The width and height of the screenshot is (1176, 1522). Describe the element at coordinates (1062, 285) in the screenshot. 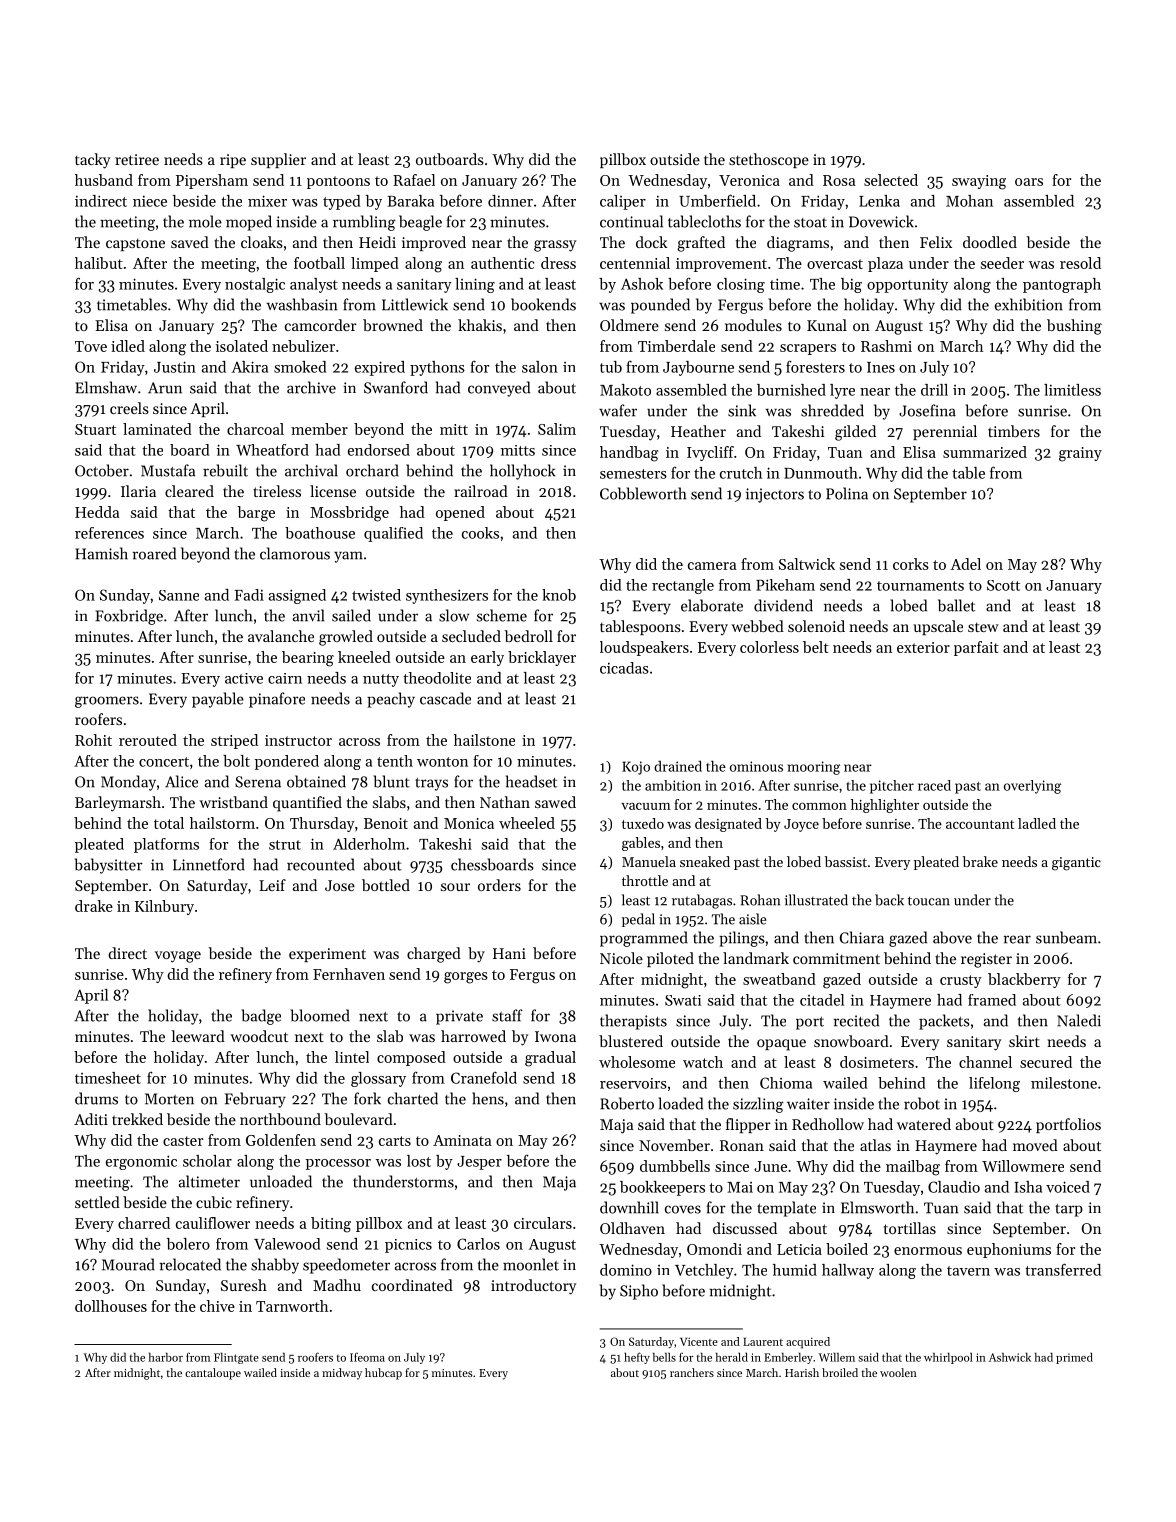

I see `pantograph` at that location.
